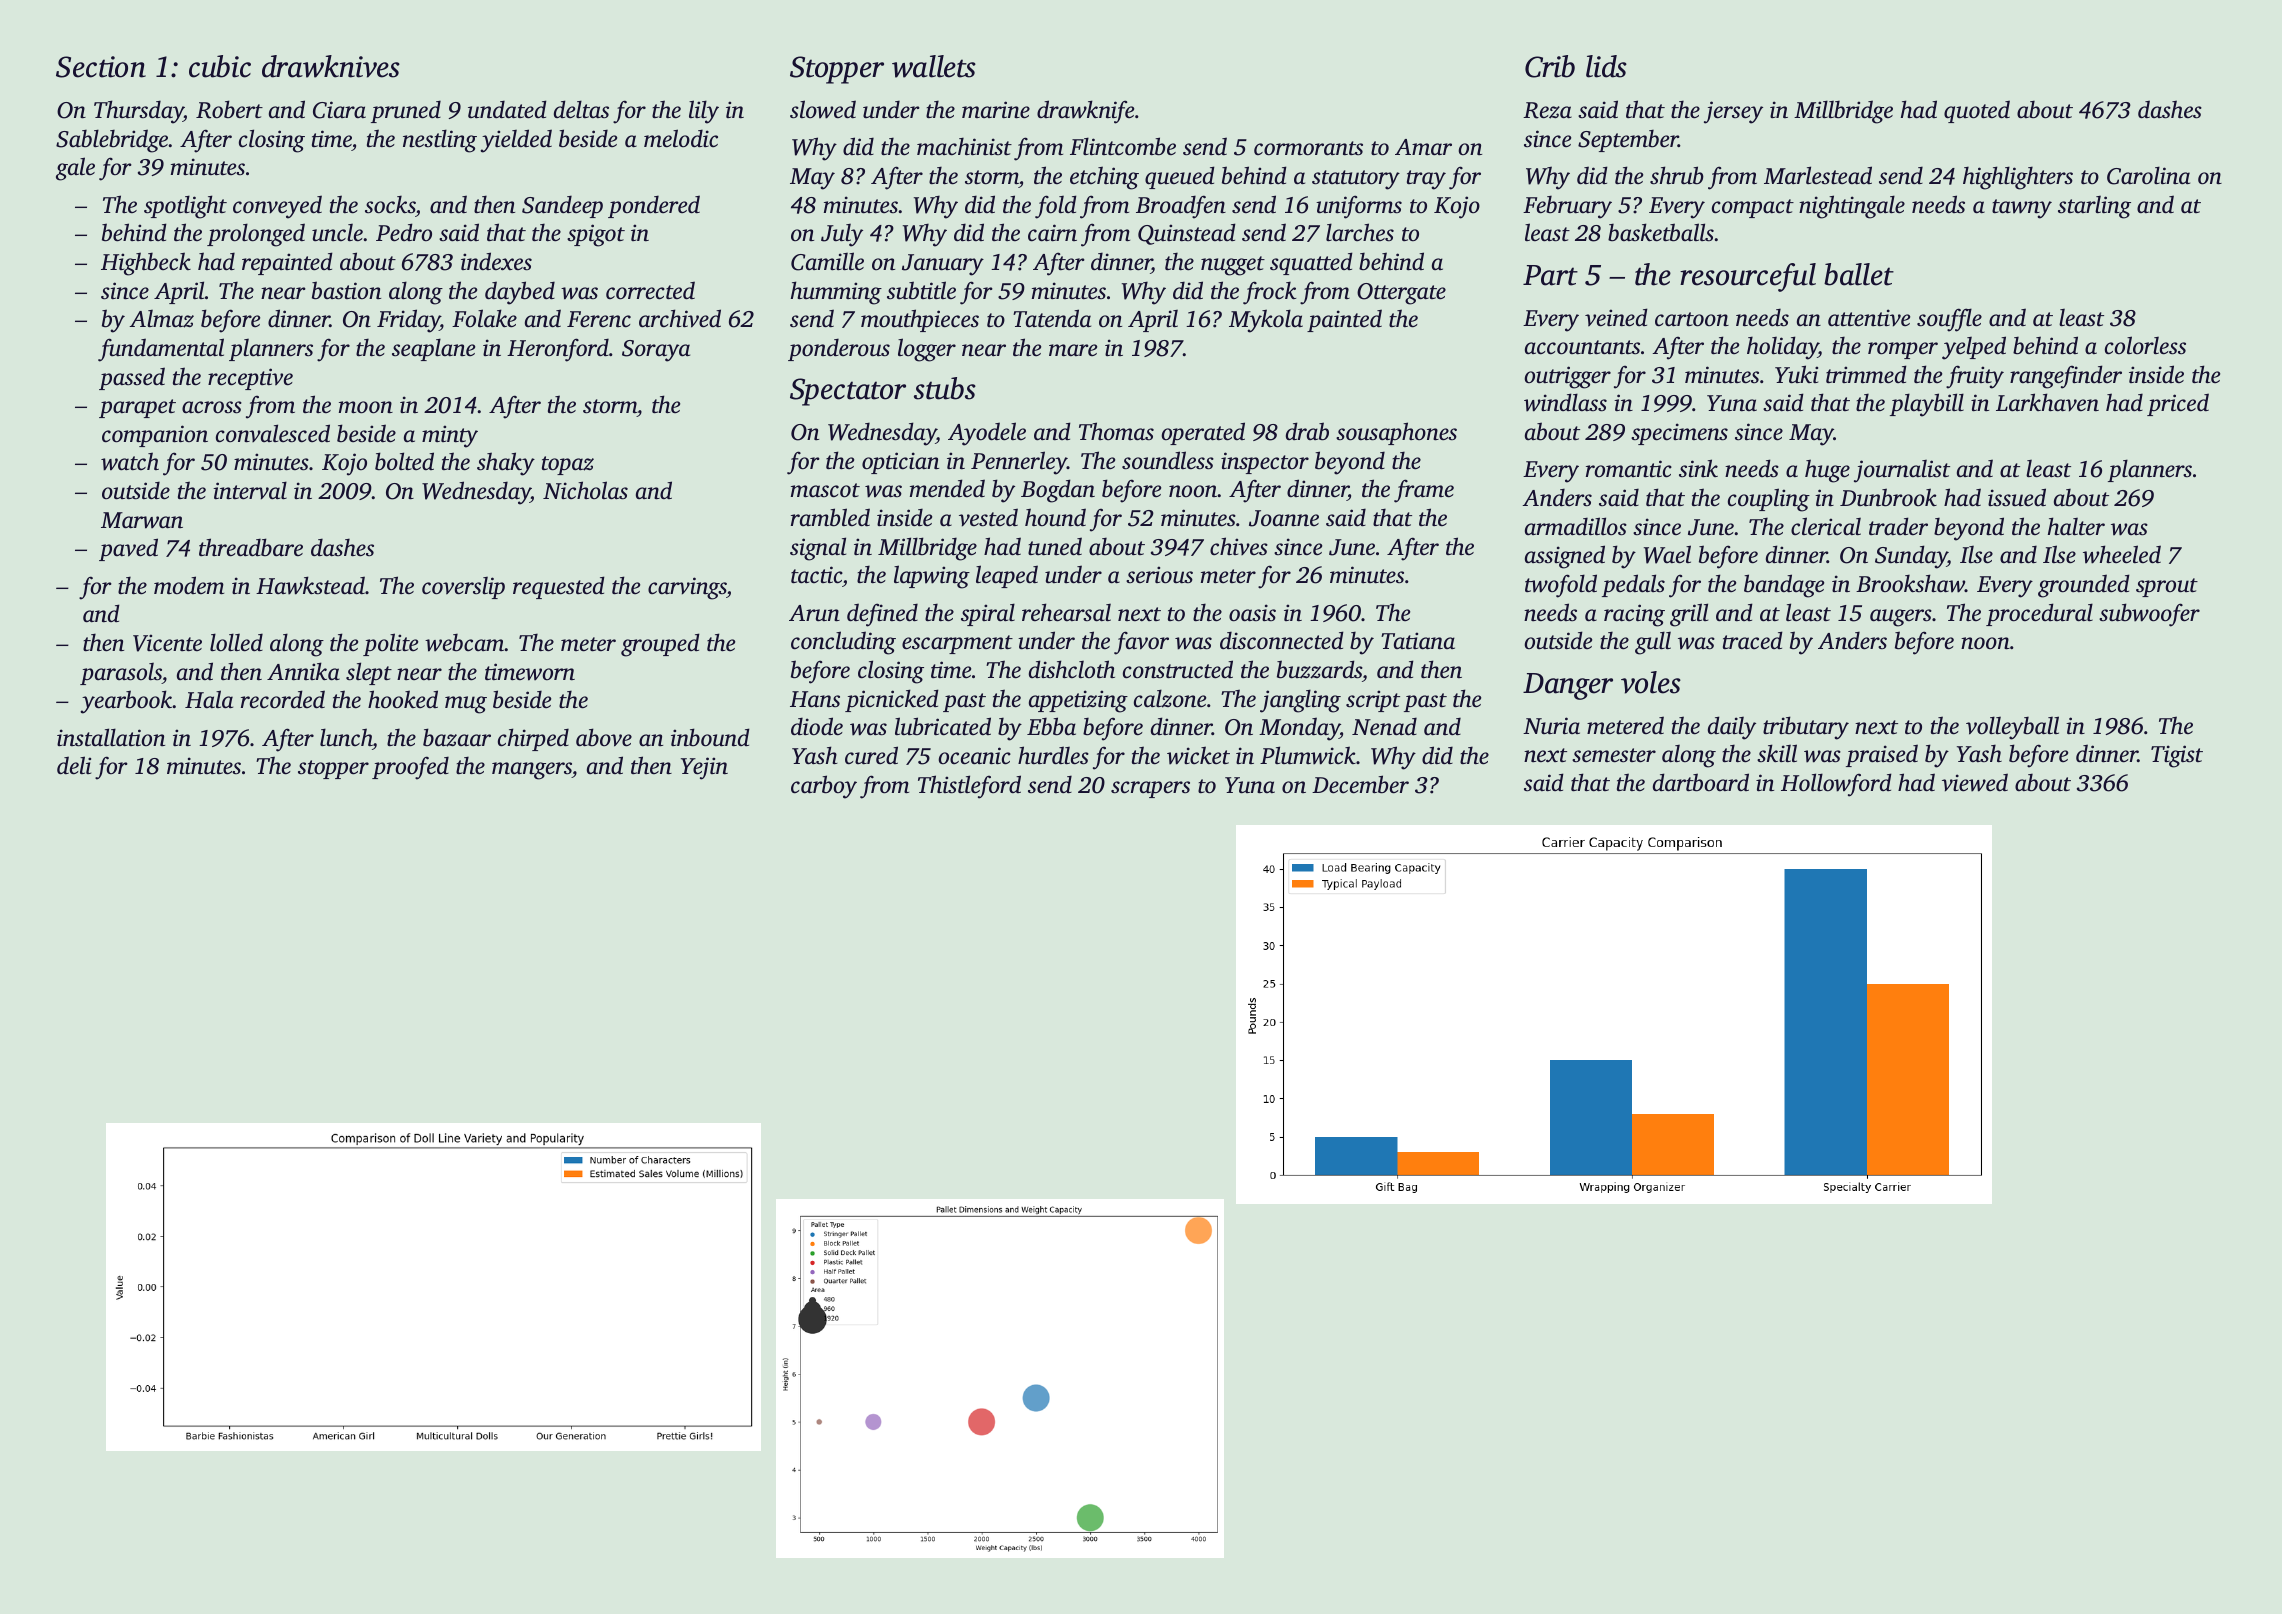 The height and width of the document is (1614, 2282). I want to click on humming, so click(836, 293).
